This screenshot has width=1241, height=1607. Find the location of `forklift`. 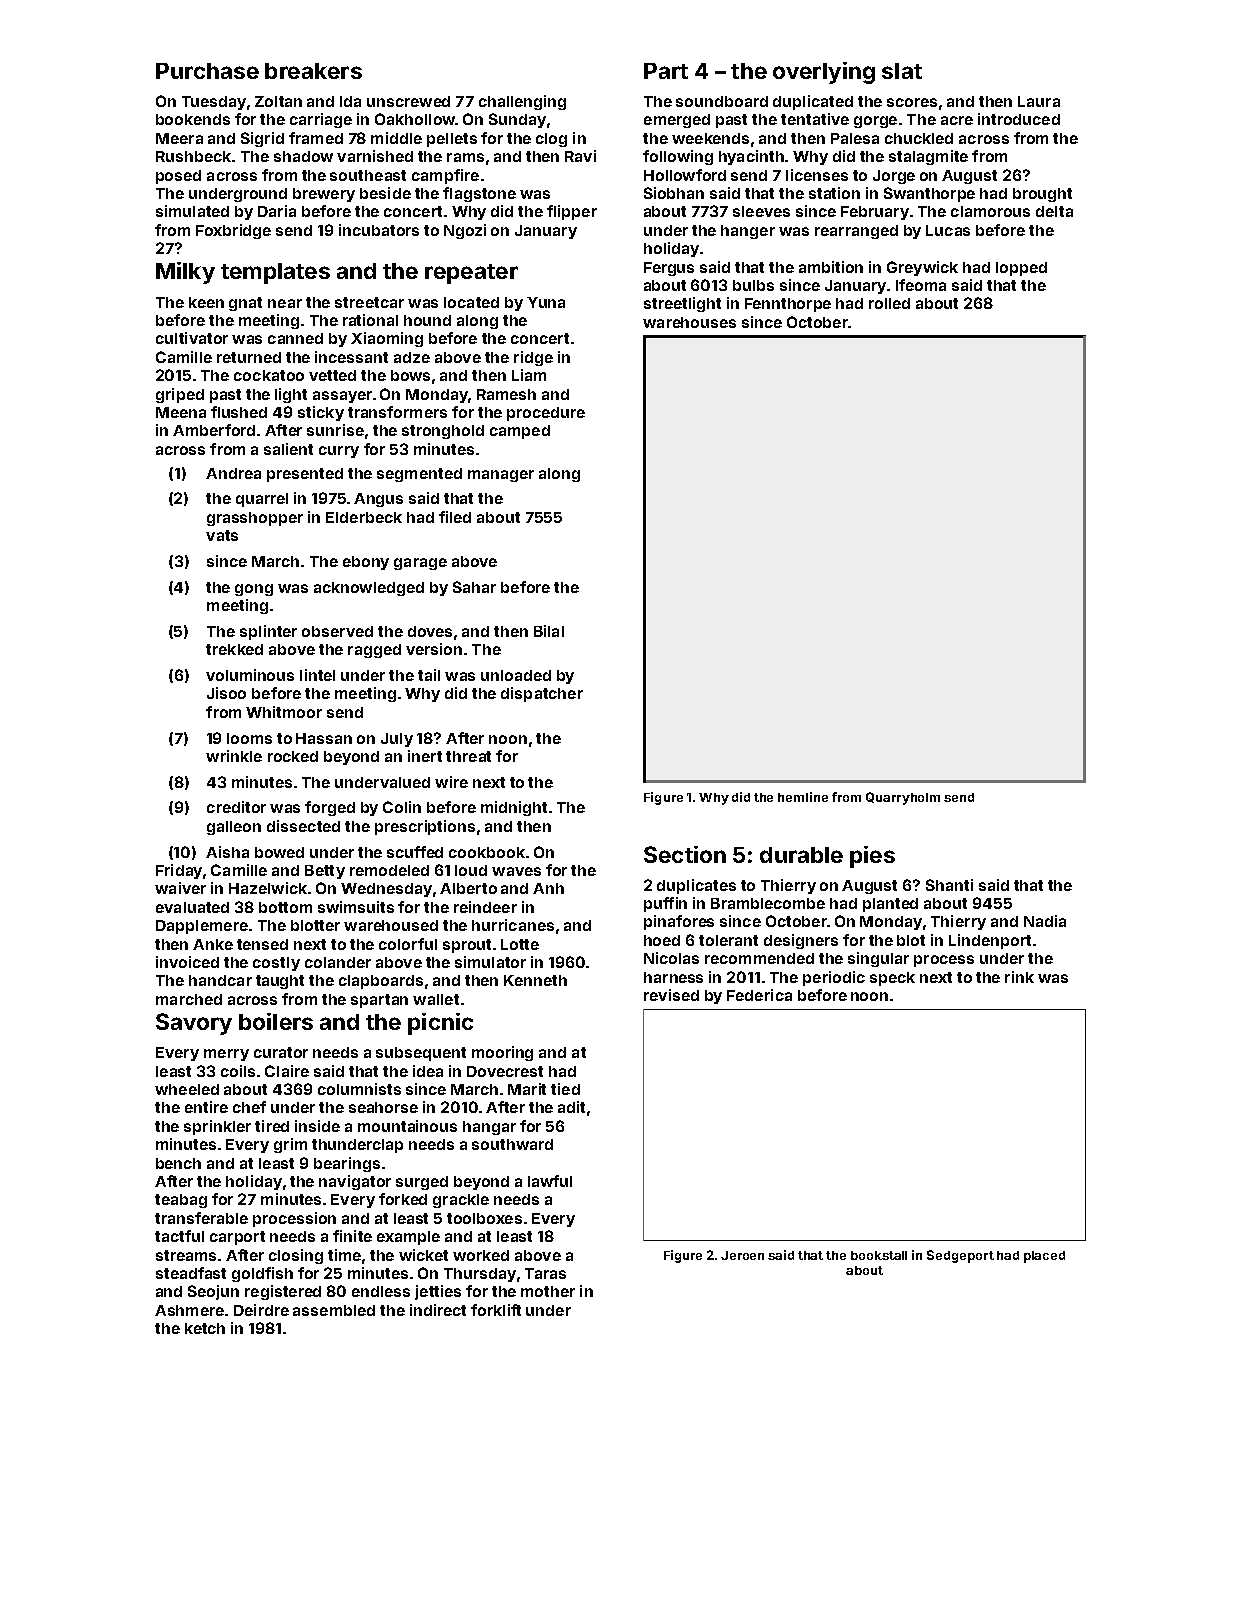

forklift is located at coordinates (496, 1310).
